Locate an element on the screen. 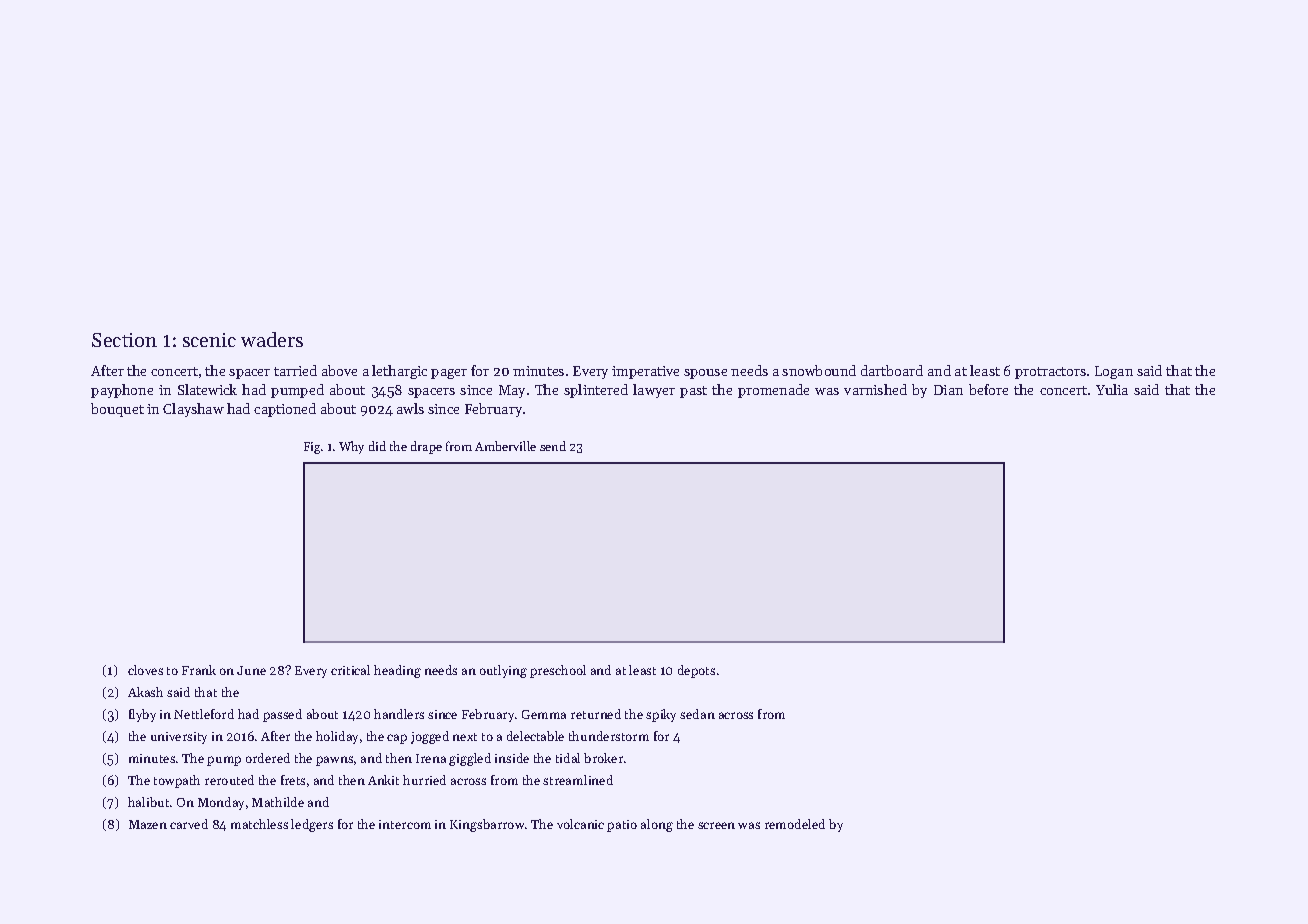  remodeled is located at coordinates (795, 824).
